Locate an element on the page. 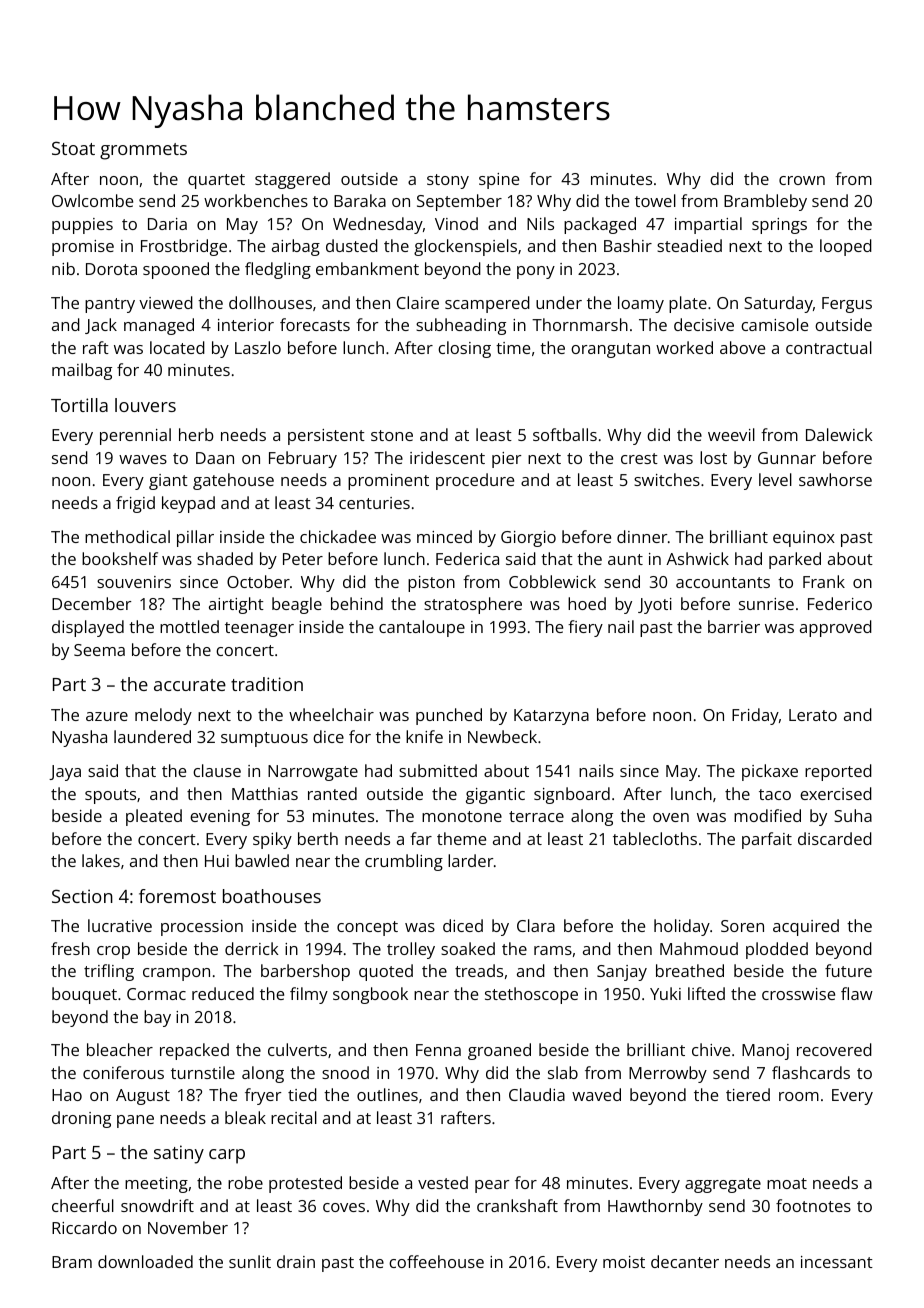 The height and width of the image is (1308, 924). Jyoti is located at coordinates (655, 606).
